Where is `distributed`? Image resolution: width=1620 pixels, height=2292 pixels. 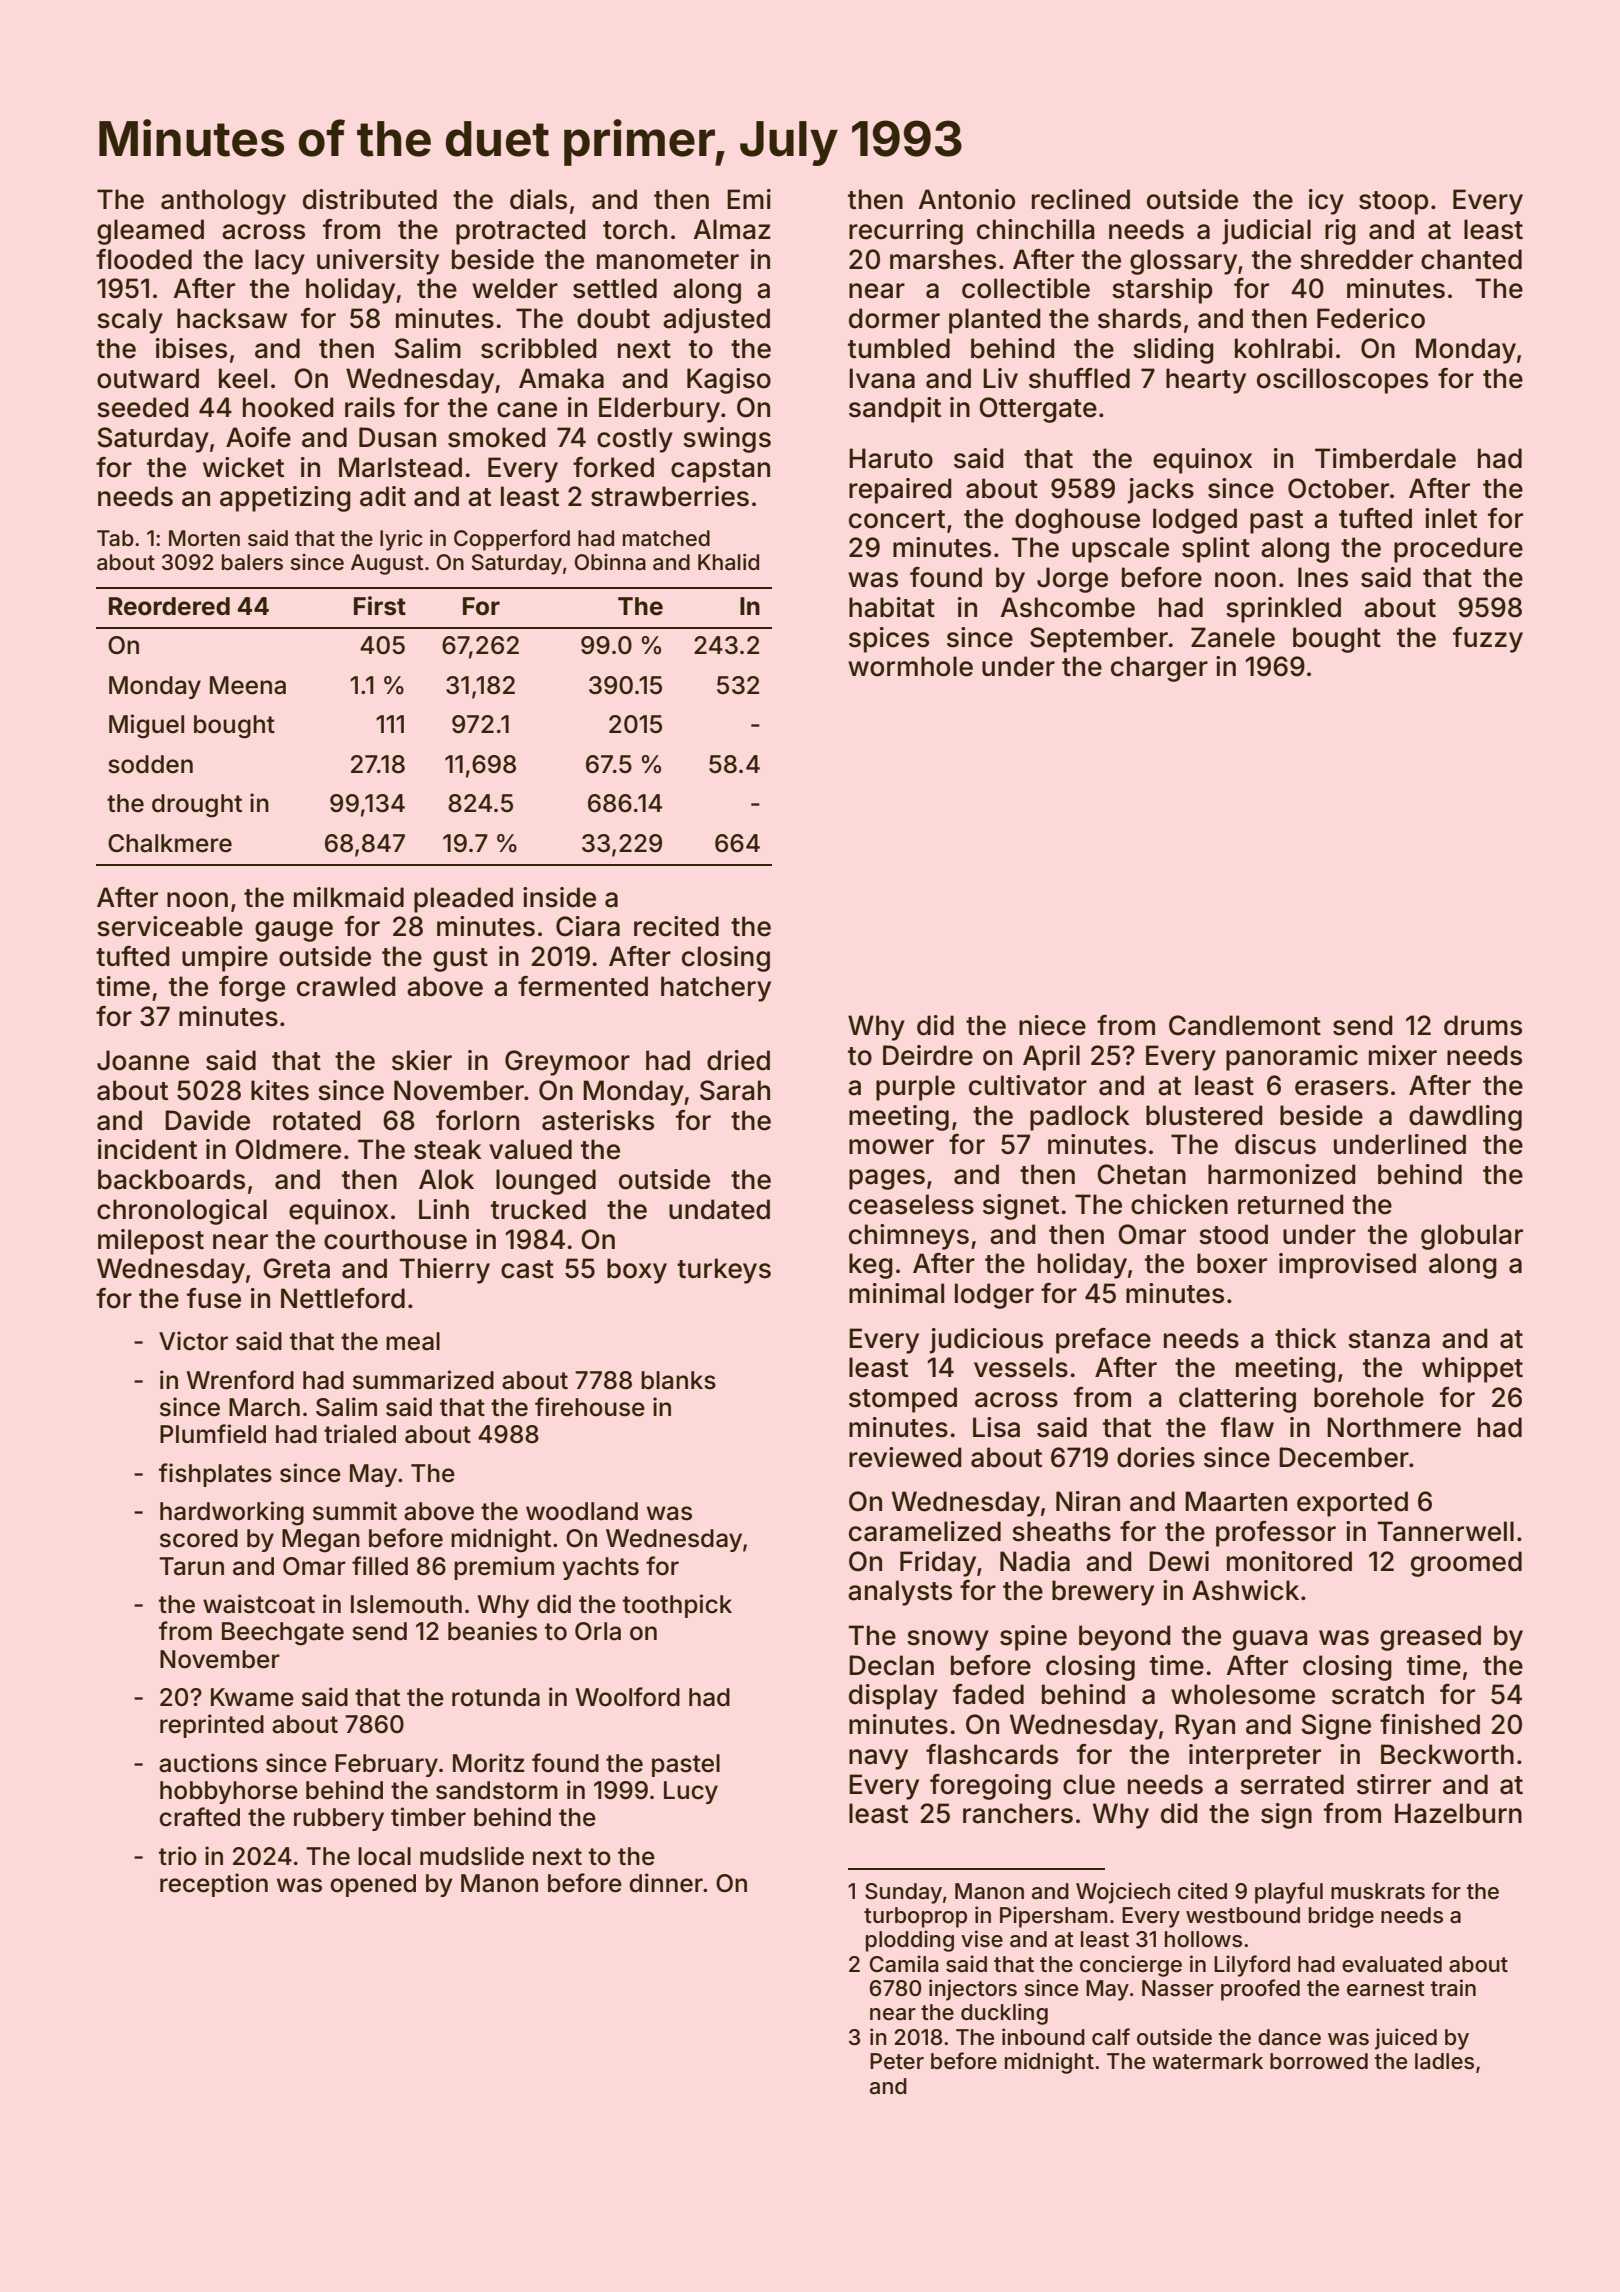 distributed is located at coordinates (370, 199).
